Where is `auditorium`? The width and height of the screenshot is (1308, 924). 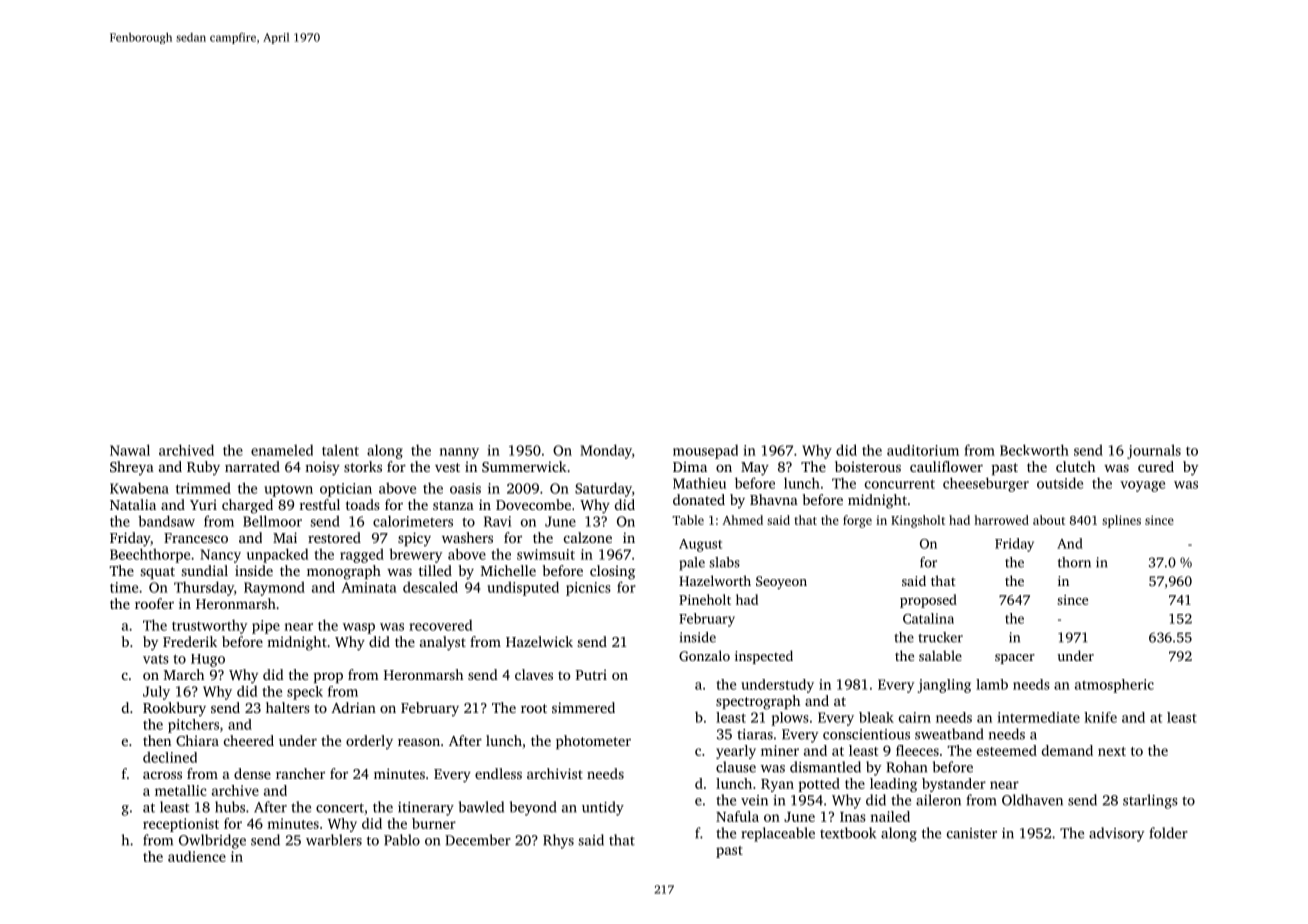
auditorium is located at coordinates (923, 450).
